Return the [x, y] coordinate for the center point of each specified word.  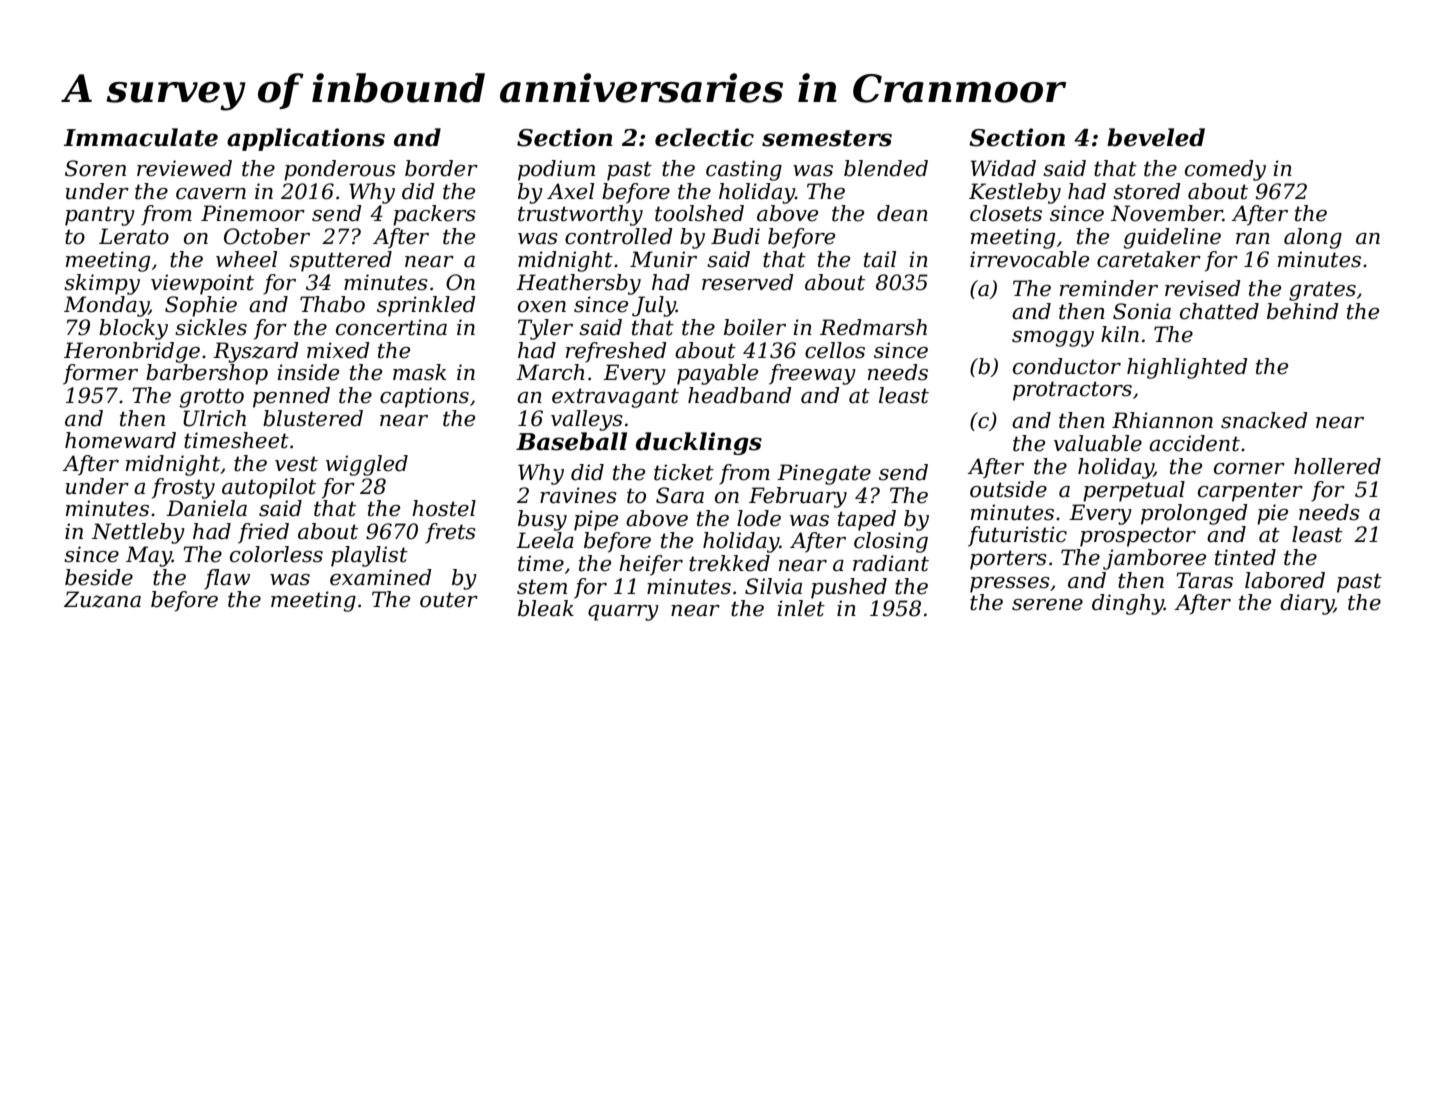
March [550, 372]
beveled [1156, 137]
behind [1303, 311]
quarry [623, 613]
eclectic [704, 137]
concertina [391, 327]
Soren [95, 168]
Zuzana [102, 599]
